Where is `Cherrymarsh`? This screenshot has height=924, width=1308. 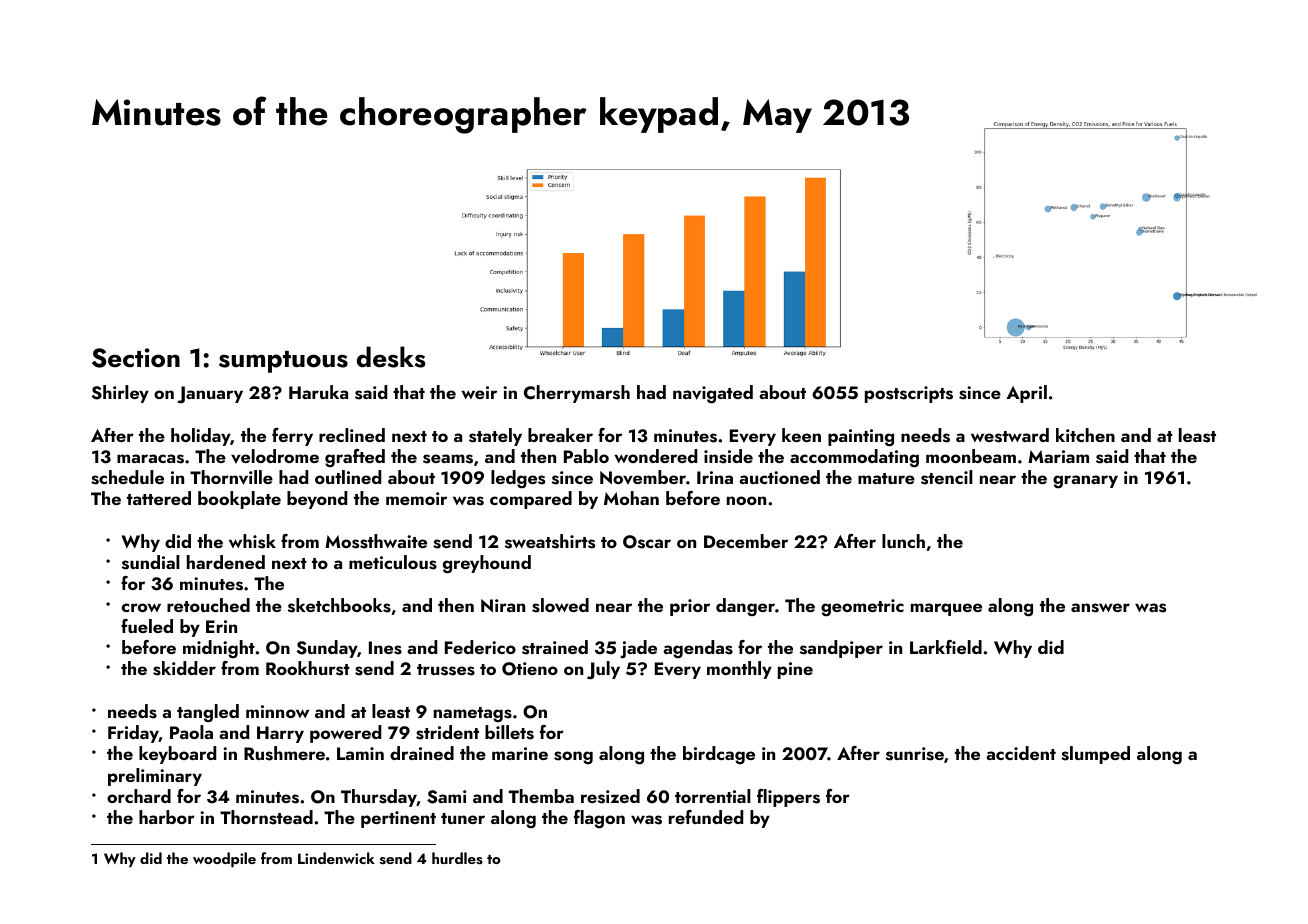
Cherrymarsh is located at coordinates (577, 394).
